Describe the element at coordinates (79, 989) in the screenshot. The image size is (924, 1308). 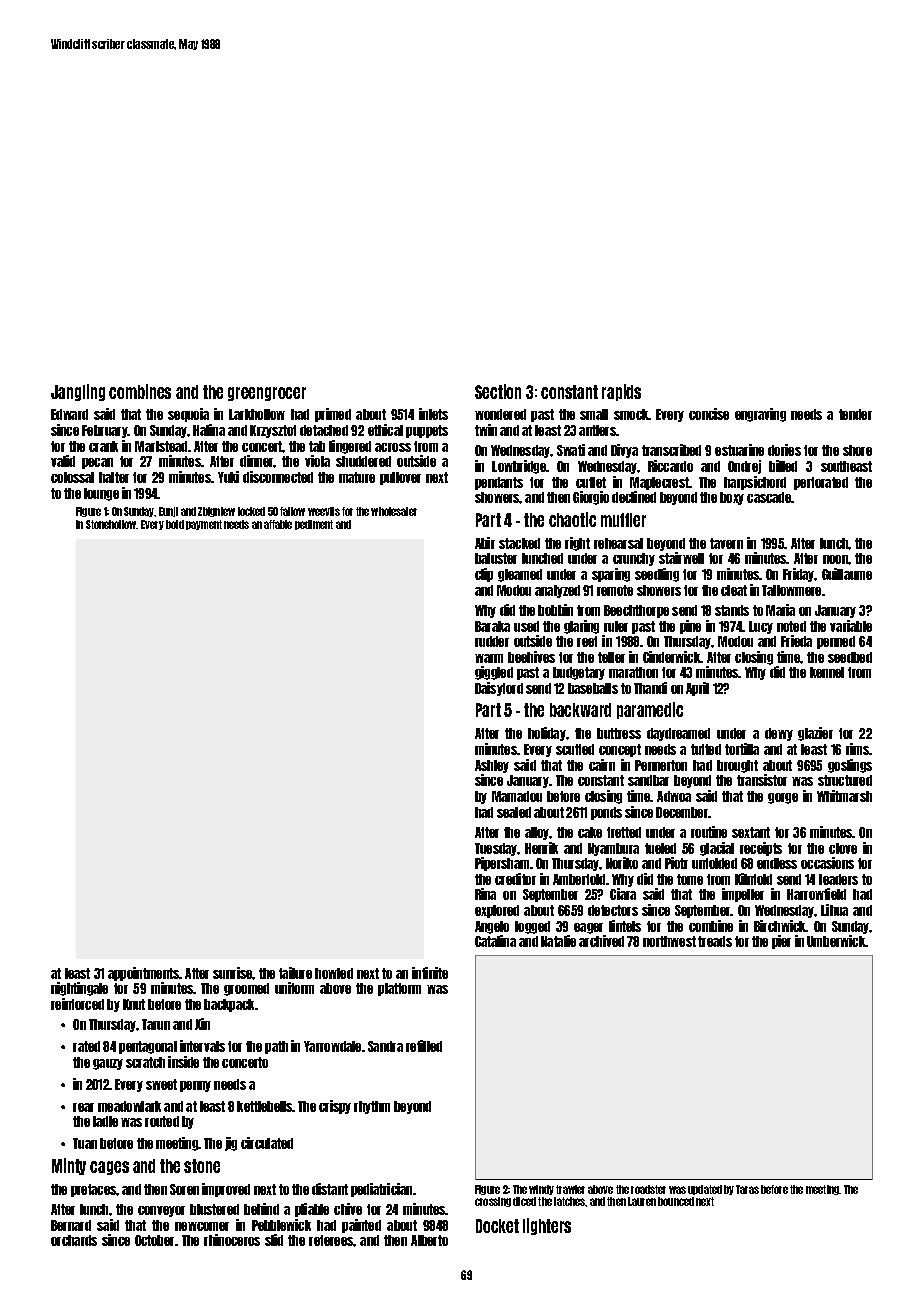
I see `nightingale` at that location.
